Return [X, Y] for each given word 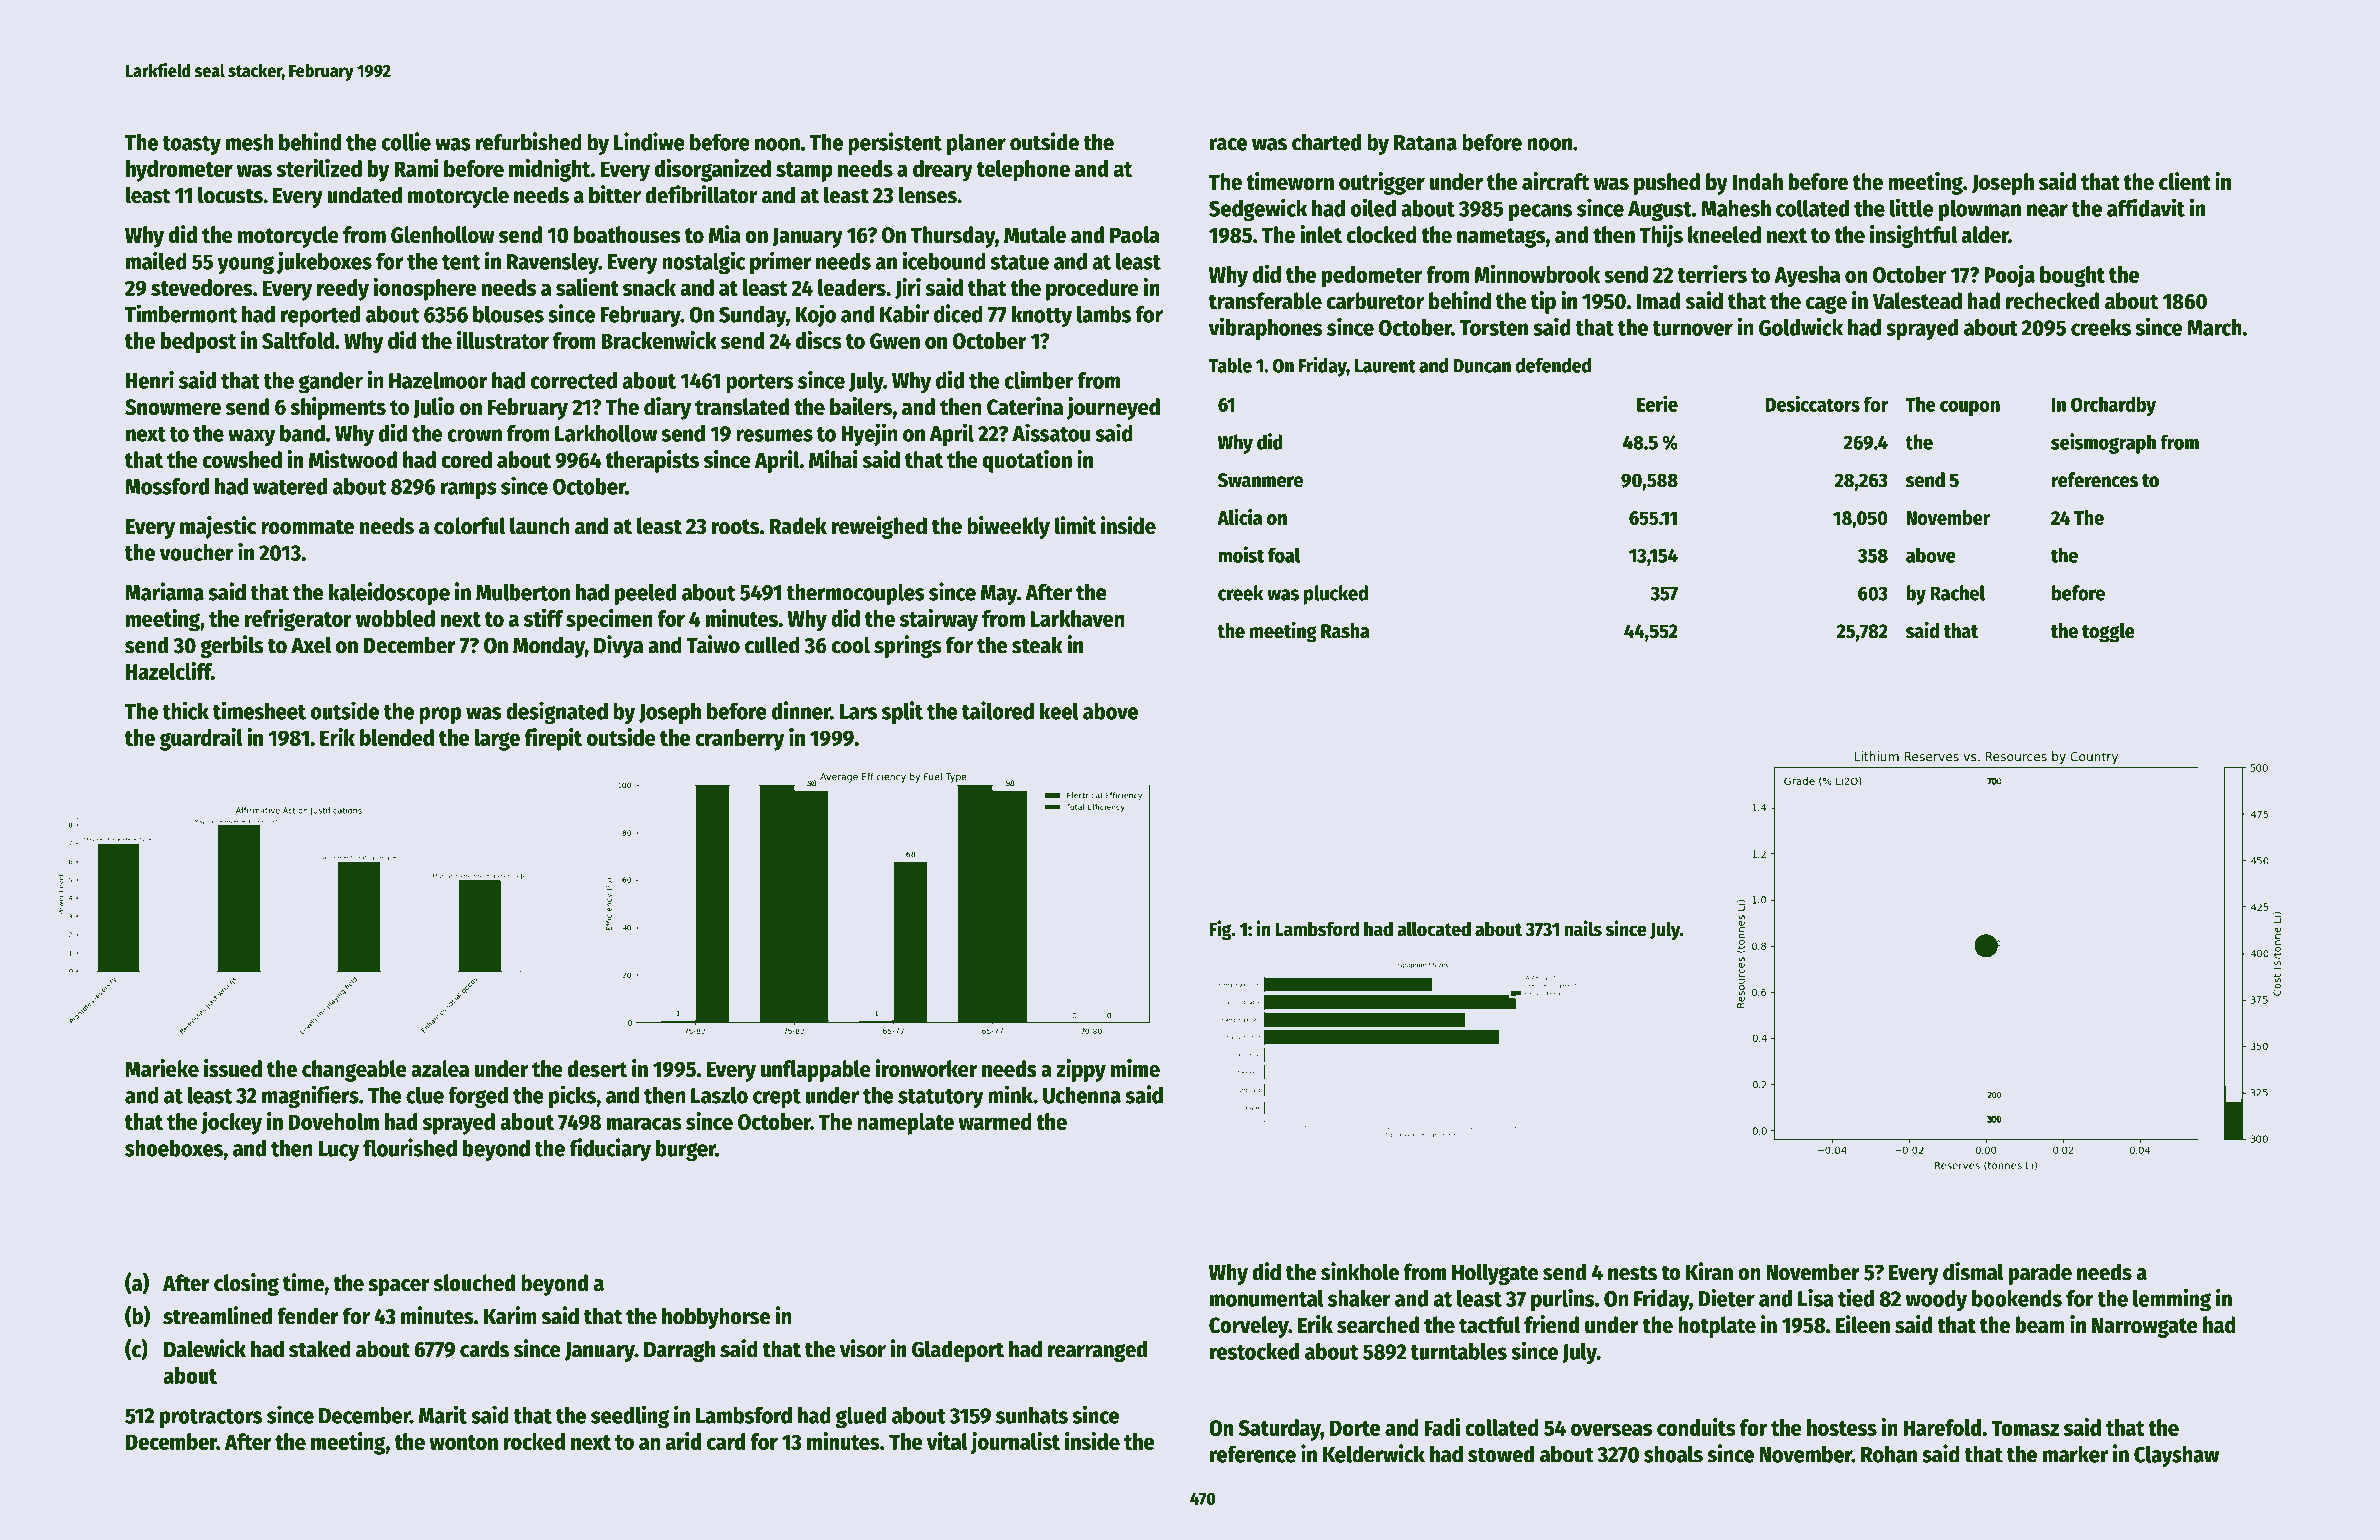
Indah [1758, 181]
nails [1583, 928]
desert [597, 1068]
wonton [463, 1442]
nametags [1501, 238]
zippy [1081, 1070]
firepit [553, 739]
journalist [1015, 1443]
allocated [1434, 929]
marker [2075, 1454]
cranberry [740, 740]
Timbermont [181, 313]
